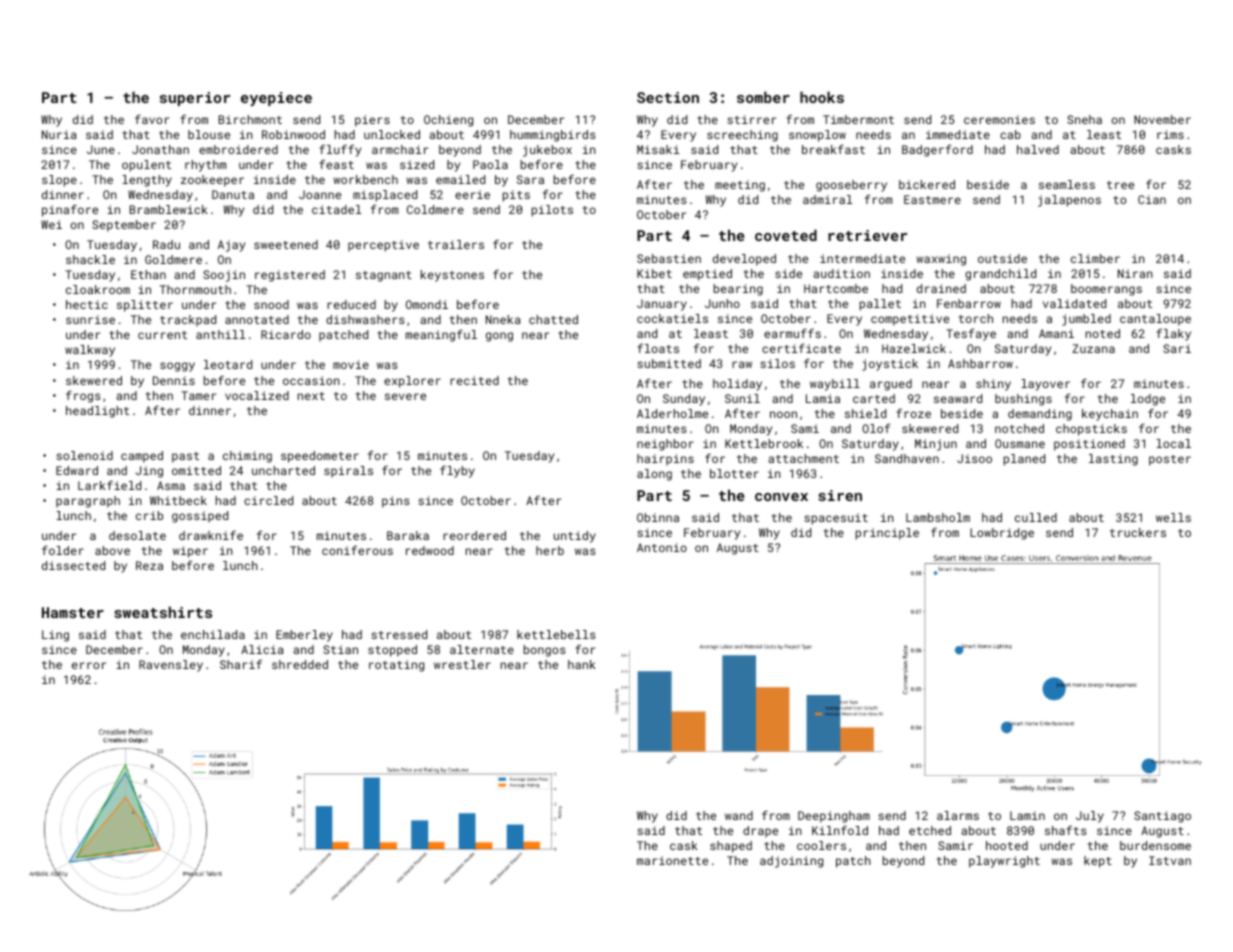 Image resolution: width=1233 pixels, height=952 pixels. I want to click on Lowbridge, so click(1002, 534).
